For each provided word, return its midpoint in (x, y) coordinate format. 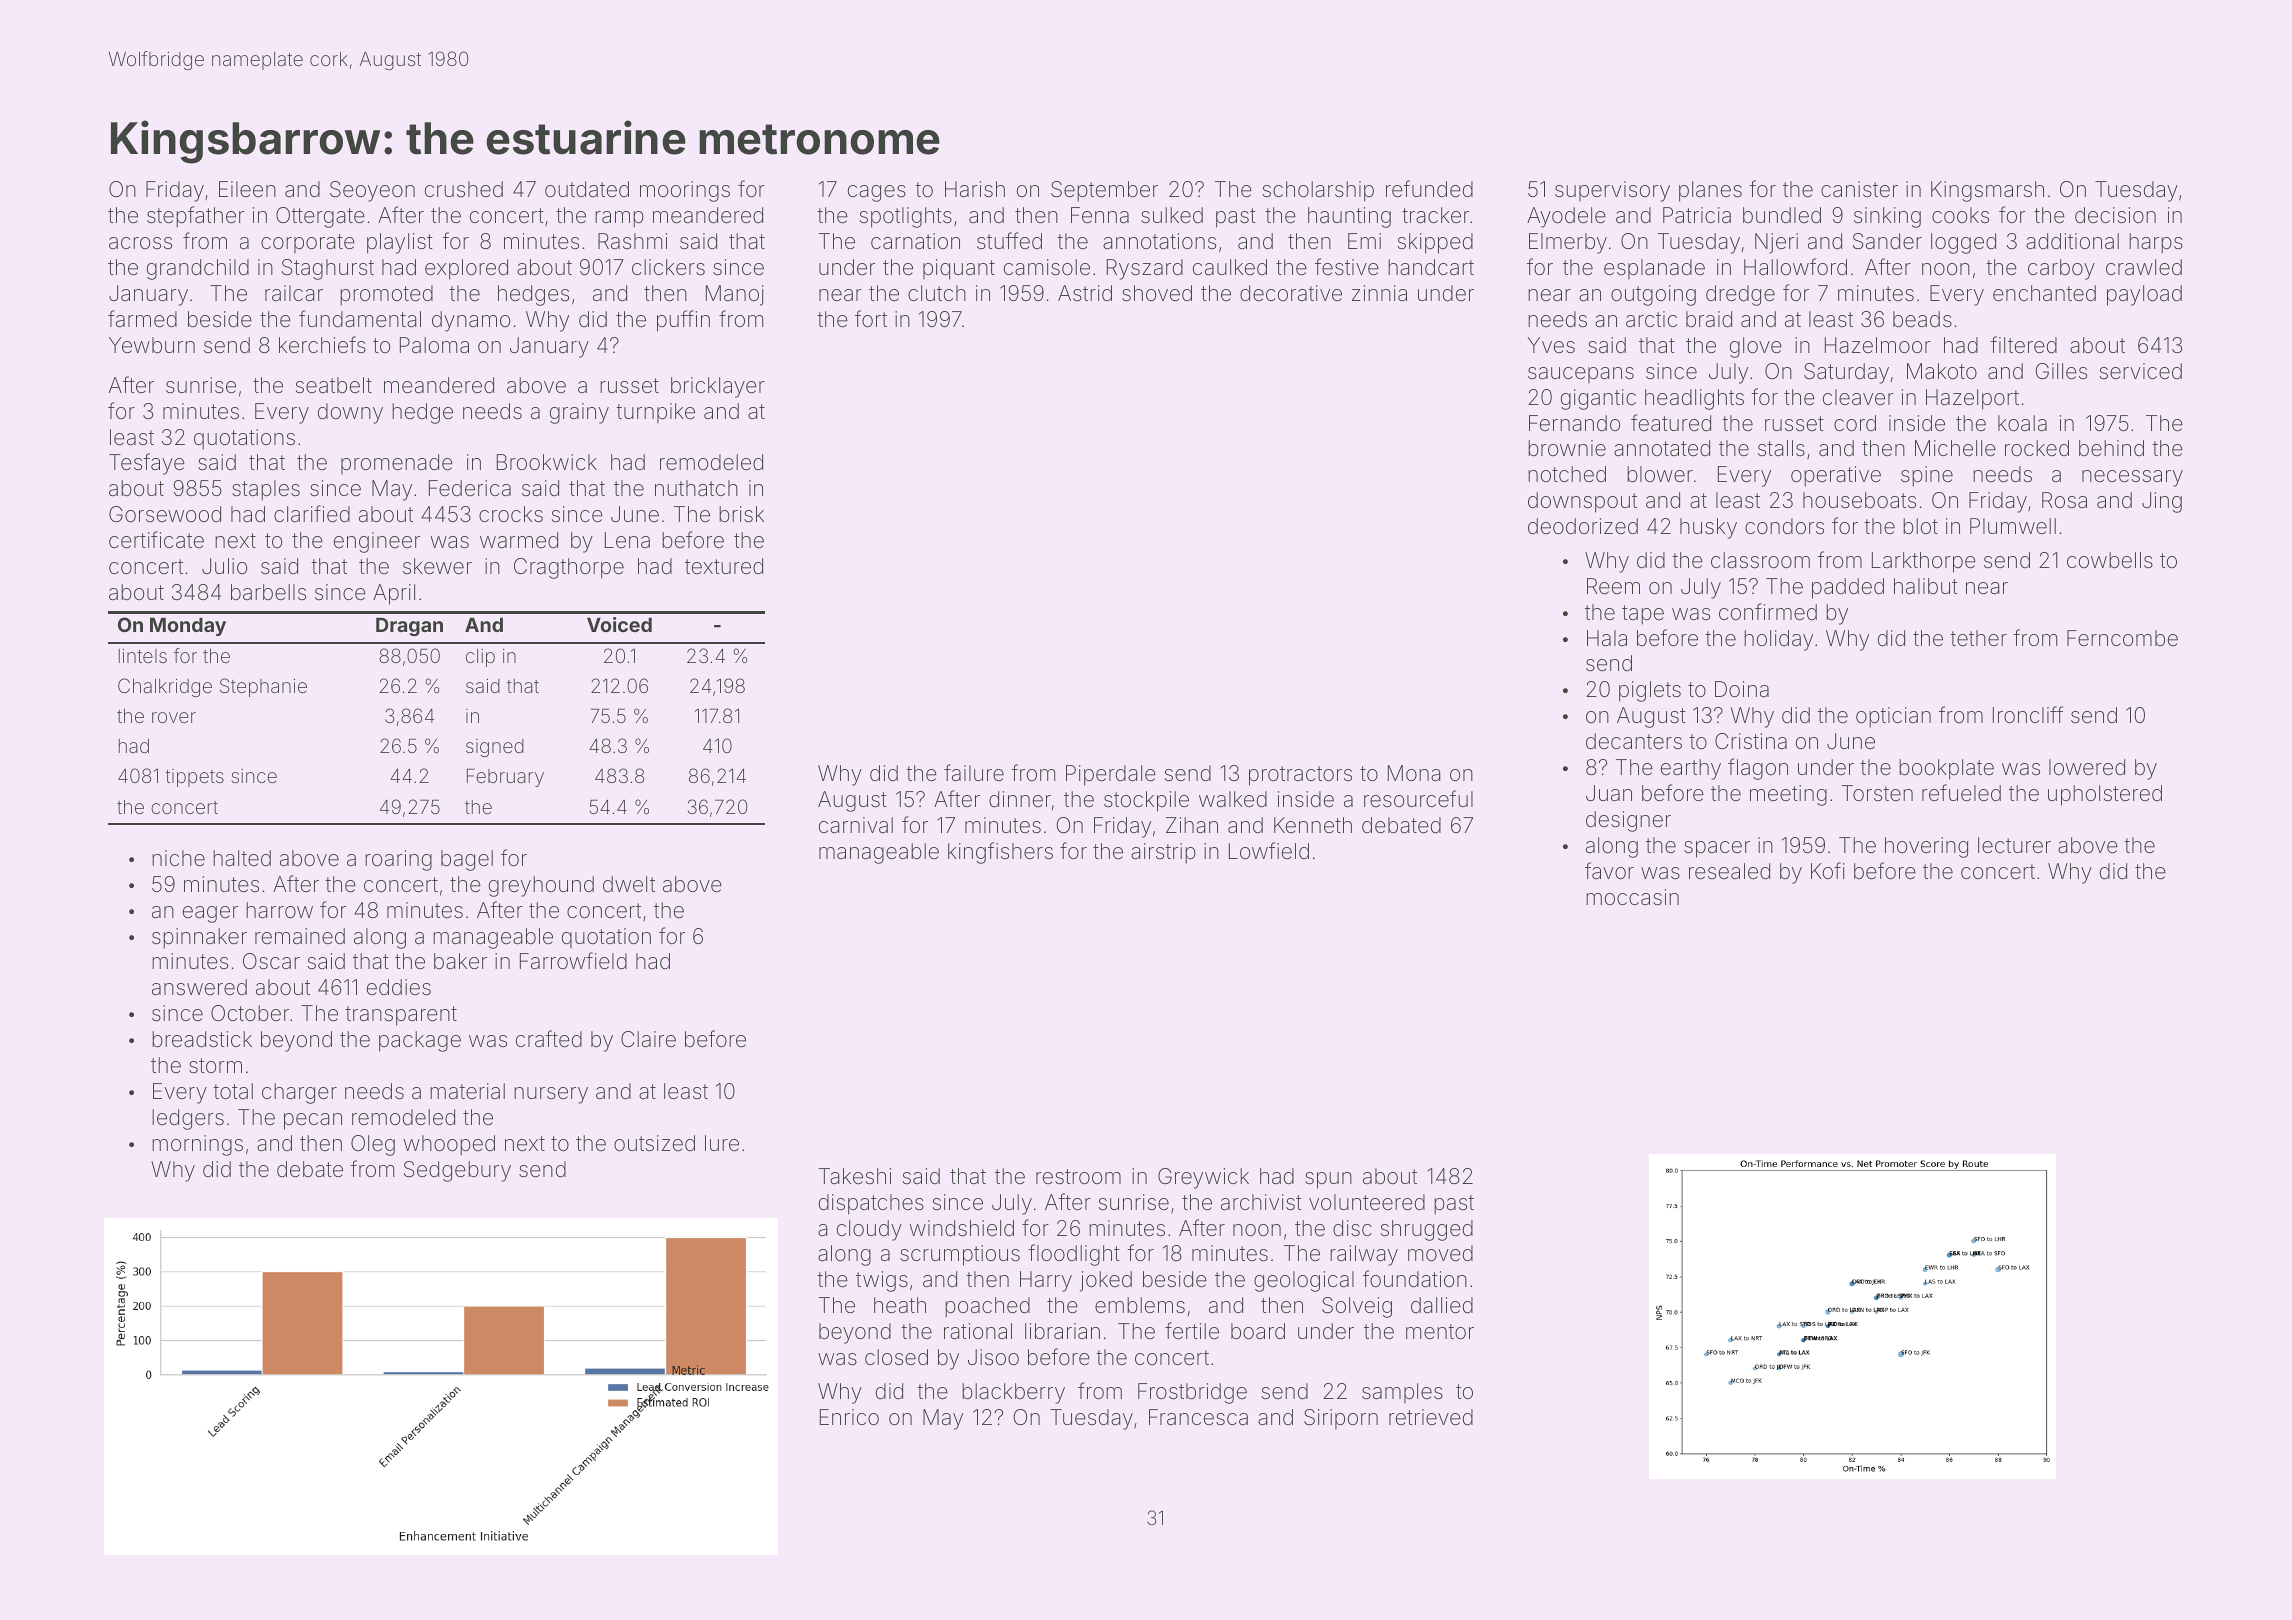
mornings (197, 1145)
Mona (1414, 773)
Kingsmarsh (1987, 191)
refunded (1429, 189)
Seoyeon (372, 191)
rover (174, 717)
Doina (1742, 689)
